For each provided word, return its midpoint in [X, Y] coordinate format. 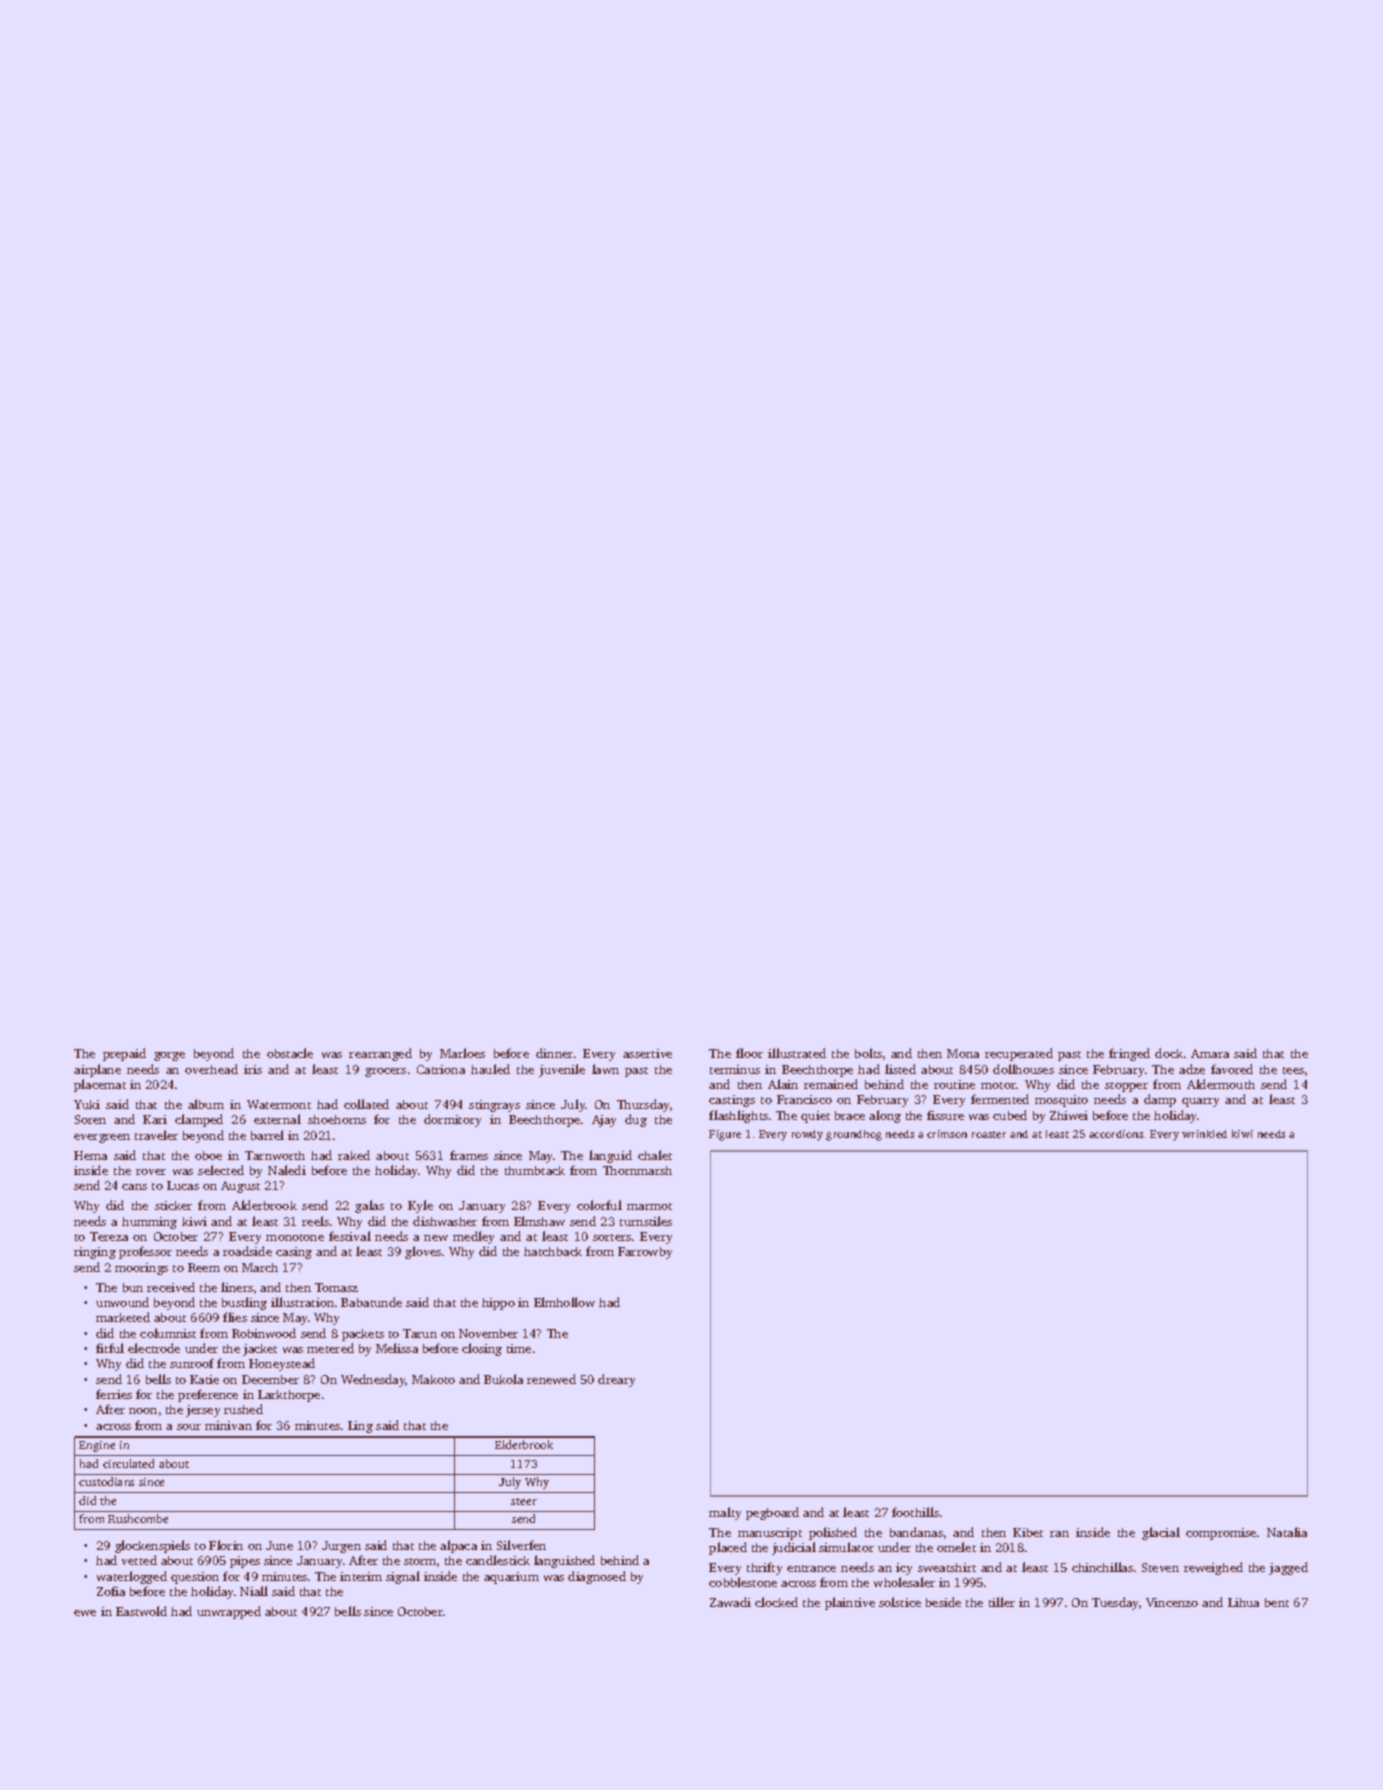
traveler [156, 1135]
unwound [122, 1302]
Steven [1160, 1567]
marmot [649, 1206]
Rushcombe [138, 1518]
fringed [1129, 1054]
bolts [868, 1053]
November [488, 1333]
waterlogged [132, 1577]
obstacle [290, 1053]
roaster [989, 1134]
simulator [846, 1547]
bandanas [916, 1532]
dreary [616, 1380]
